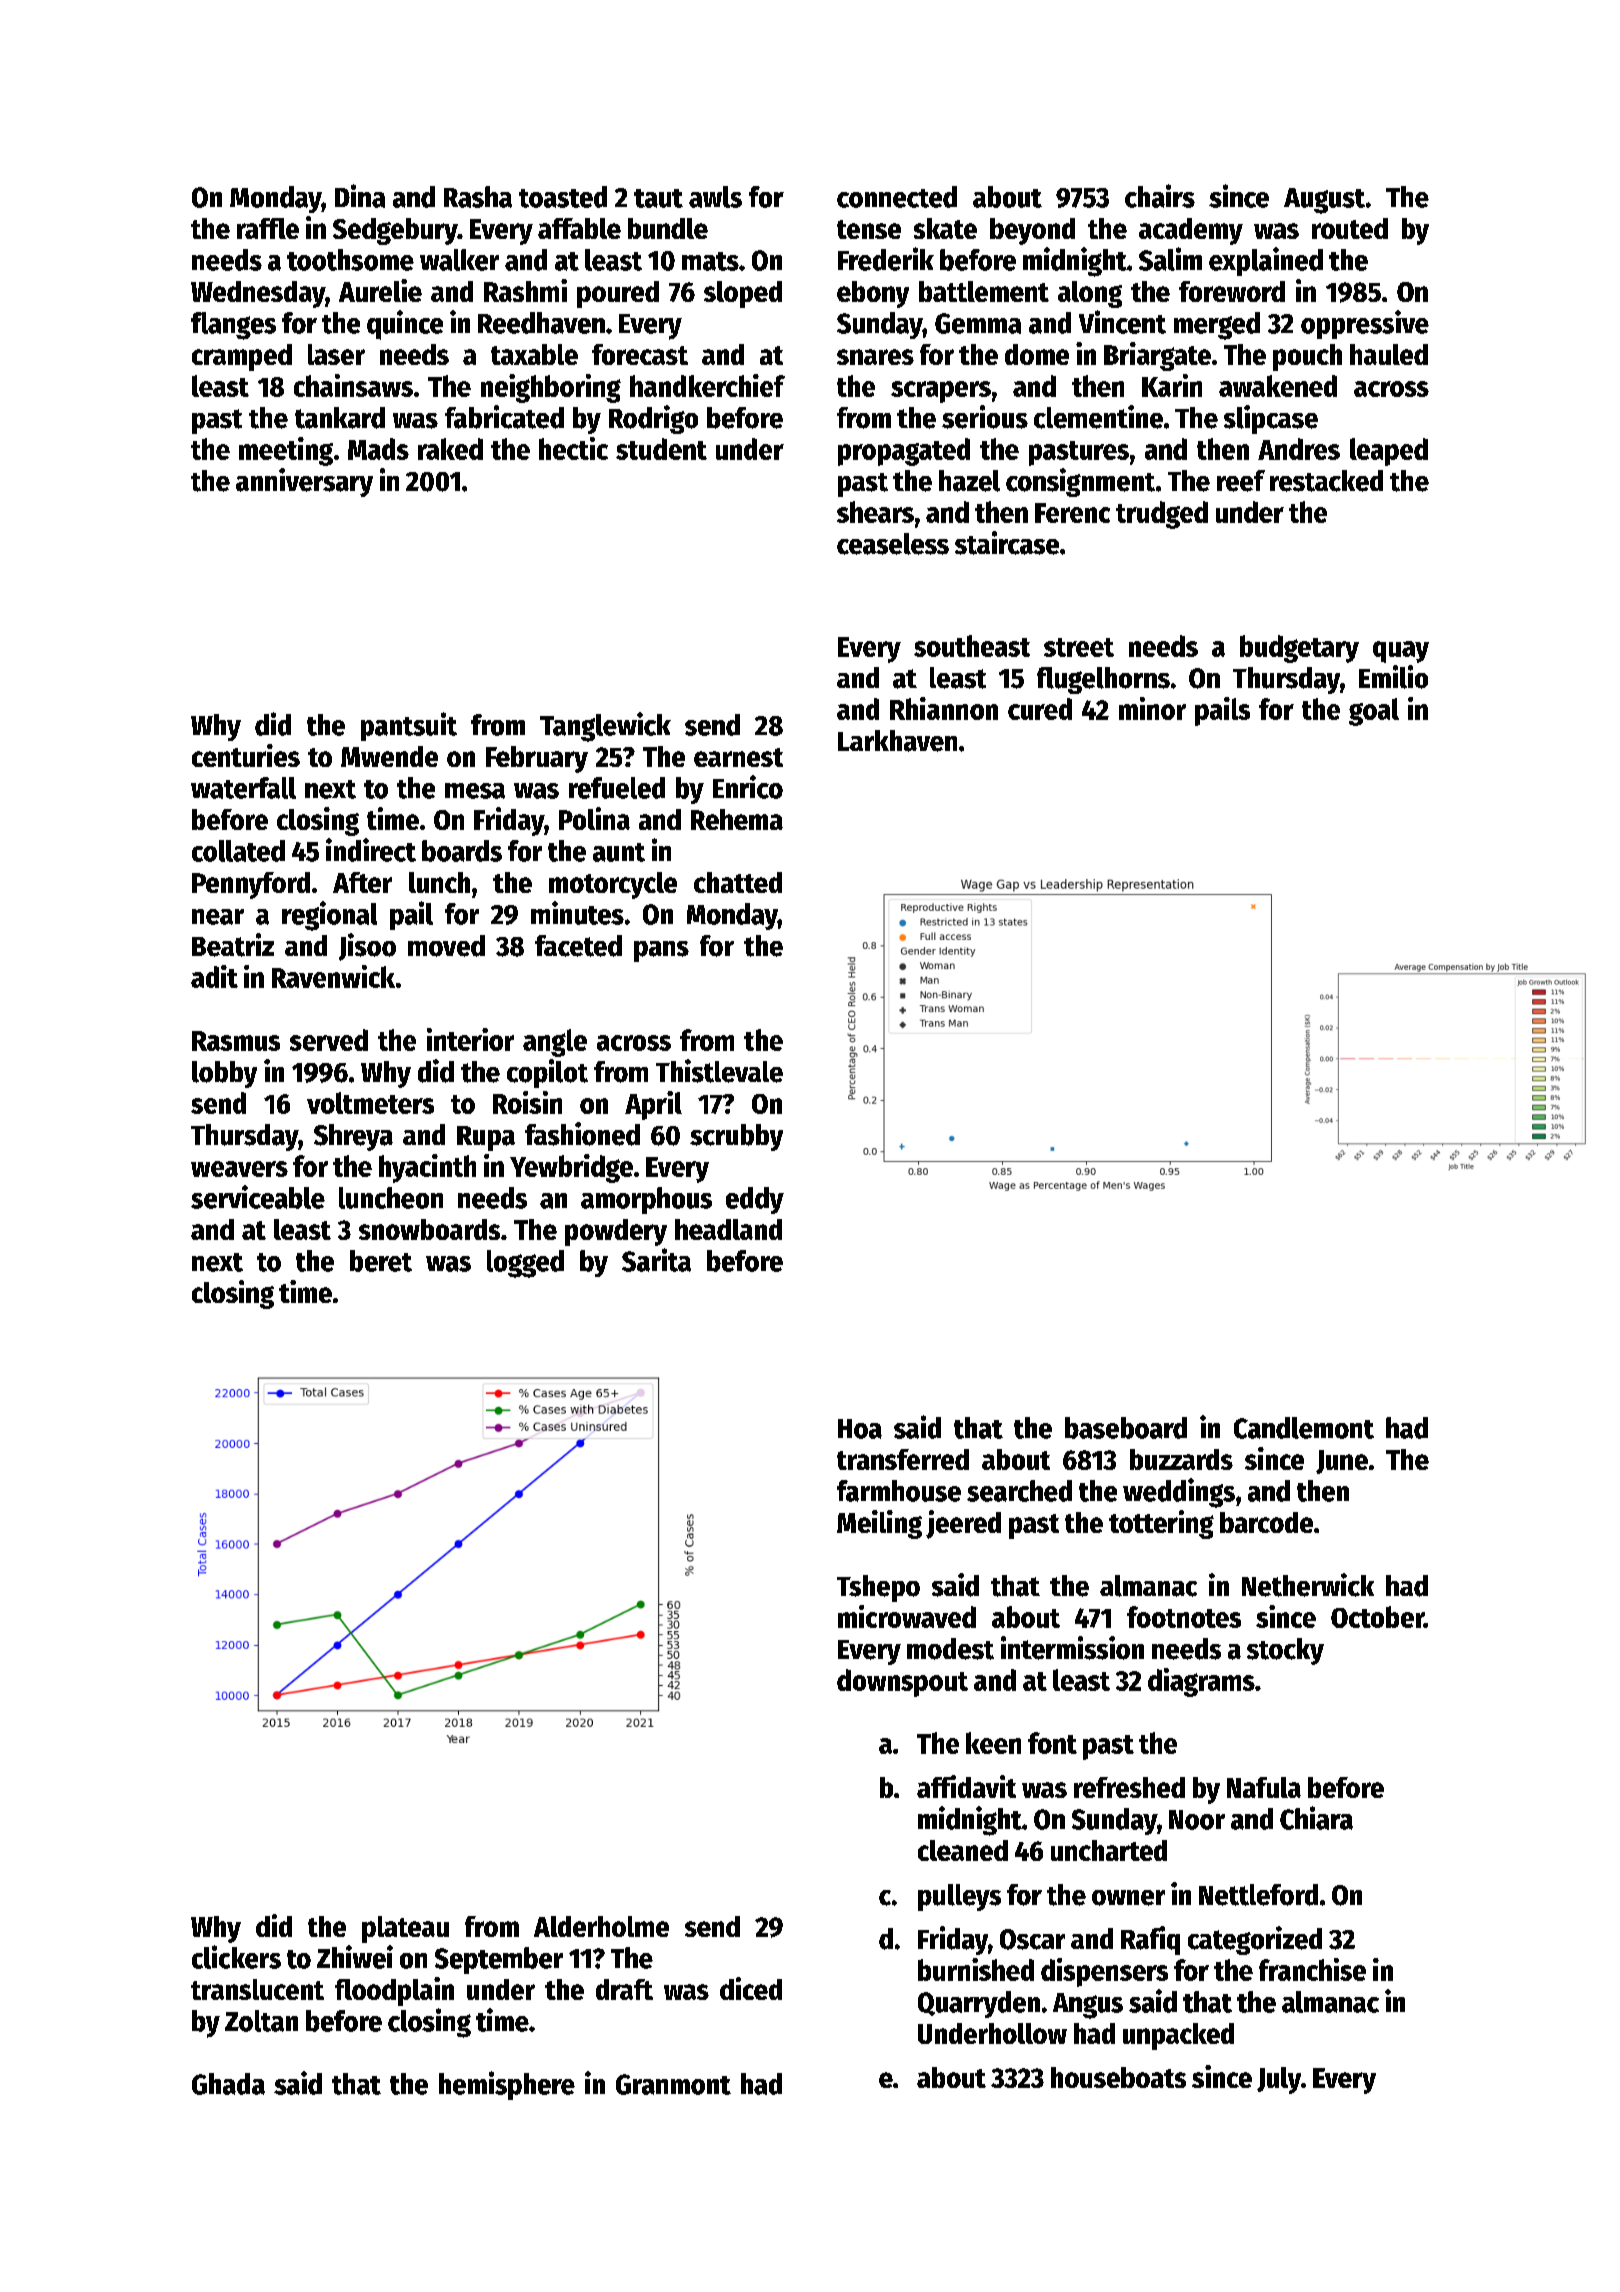 This screenshot has width=1620, height=2292. Describe the element at coordinates (405, 1929) in the screenshot. I see `plateau` at that location.
